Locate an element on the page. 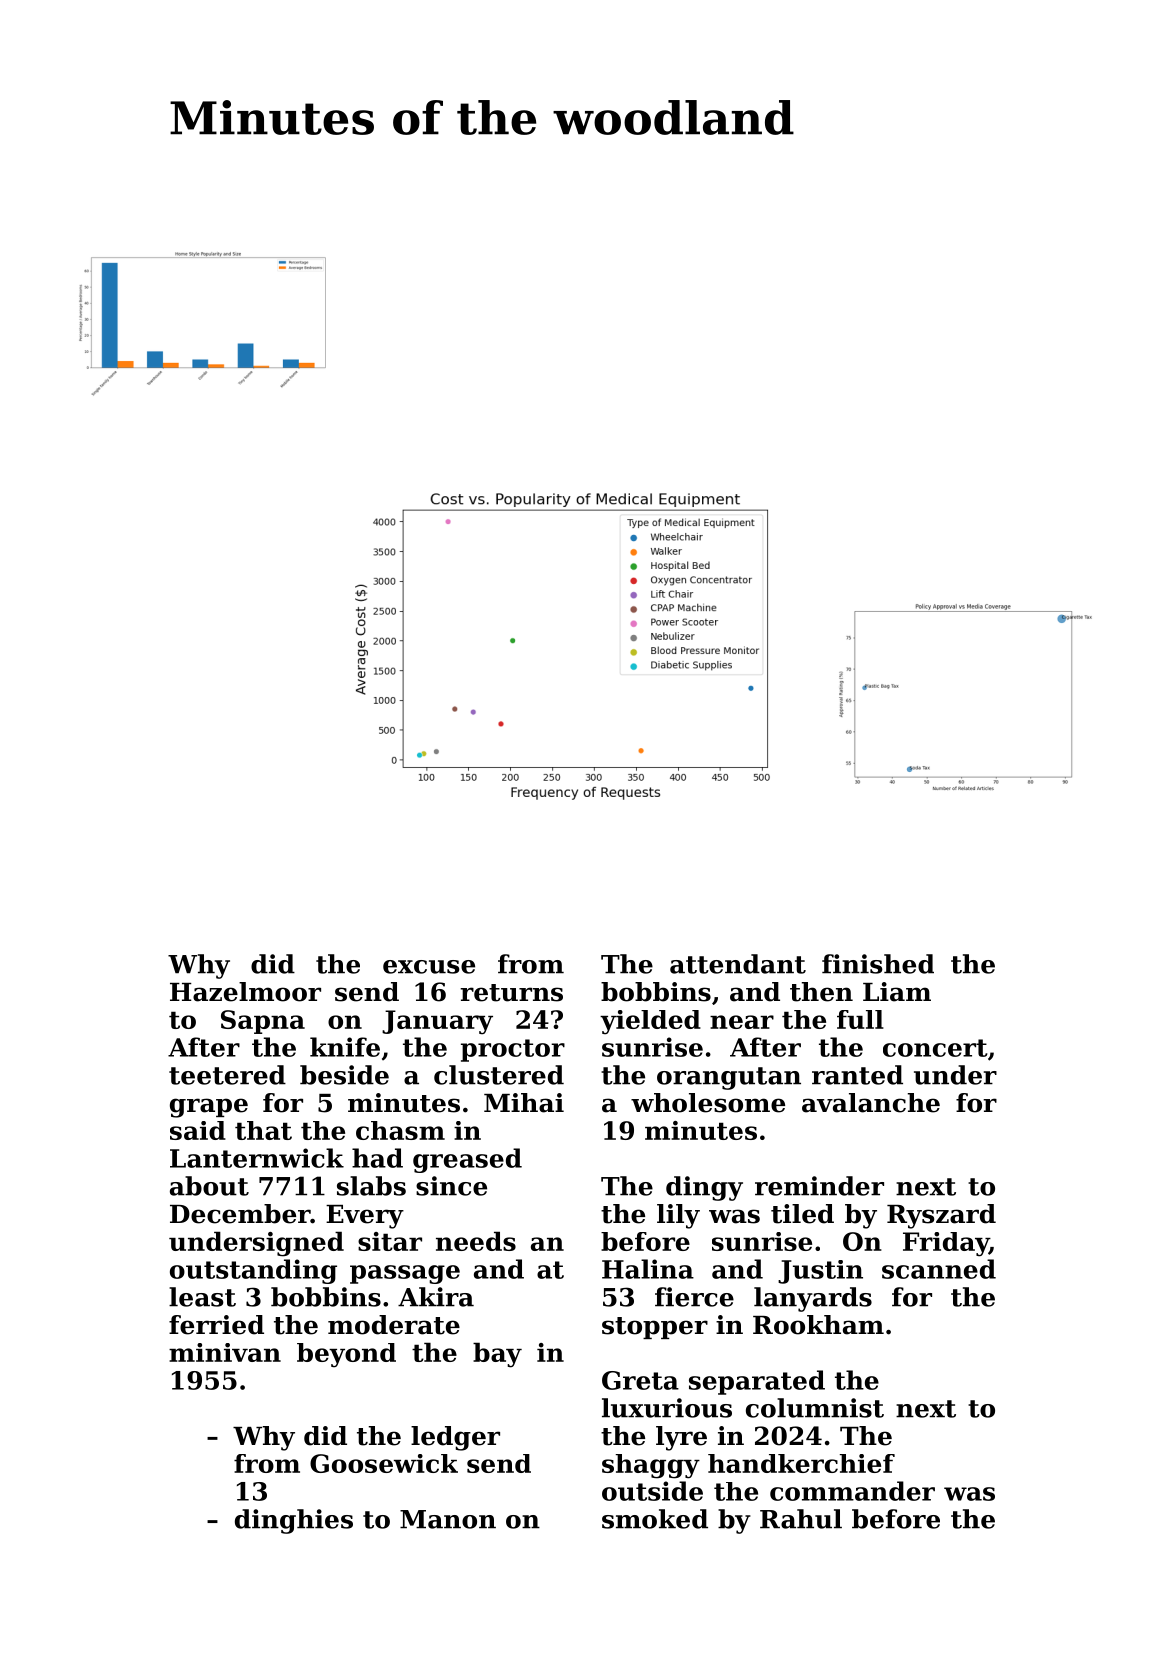 Image resolution: width=1165 pixels, height=1654 pixels. avalanche is located at coordinates (871, 1103).
